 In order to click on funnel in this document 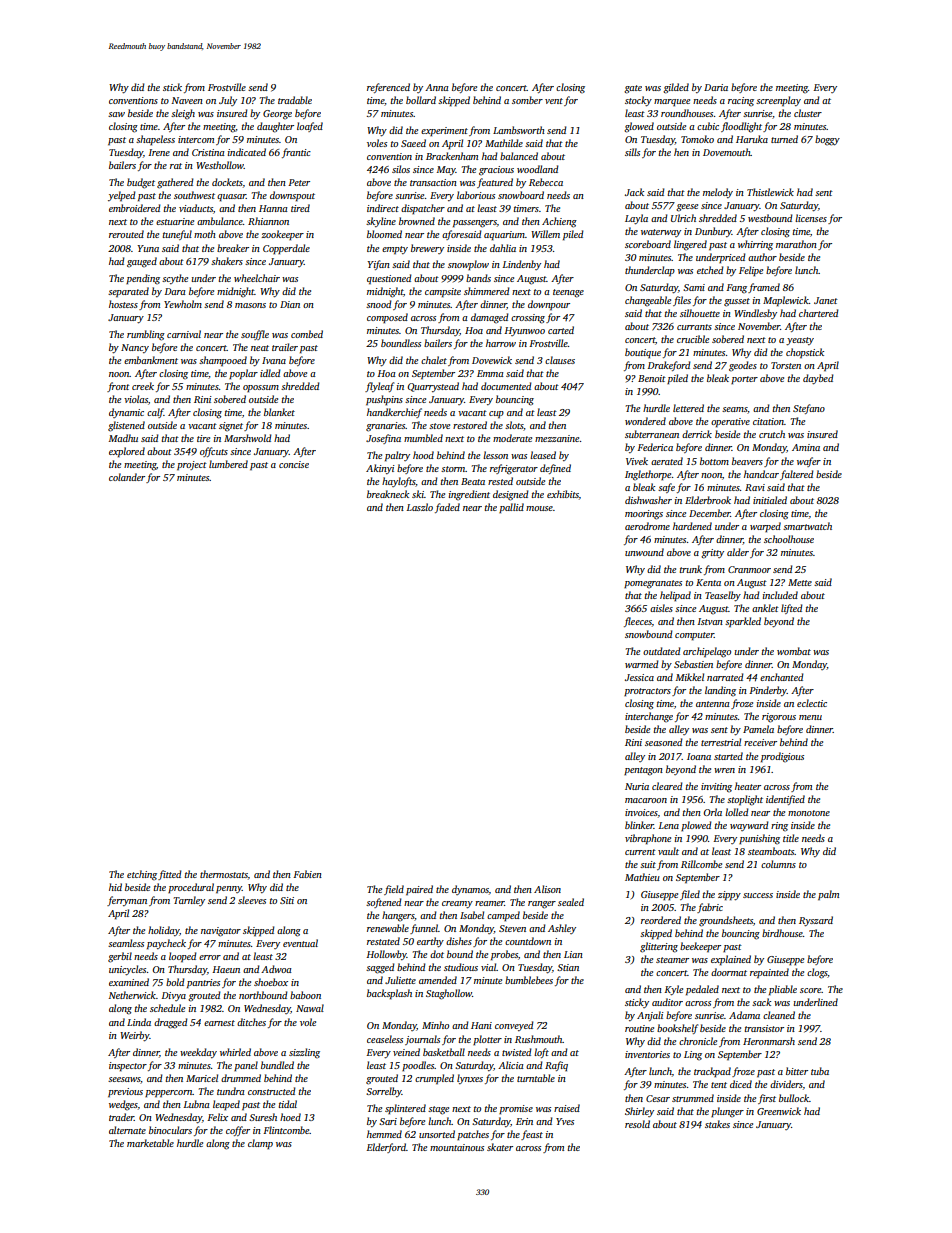, I will do `click(424, 929)`.
